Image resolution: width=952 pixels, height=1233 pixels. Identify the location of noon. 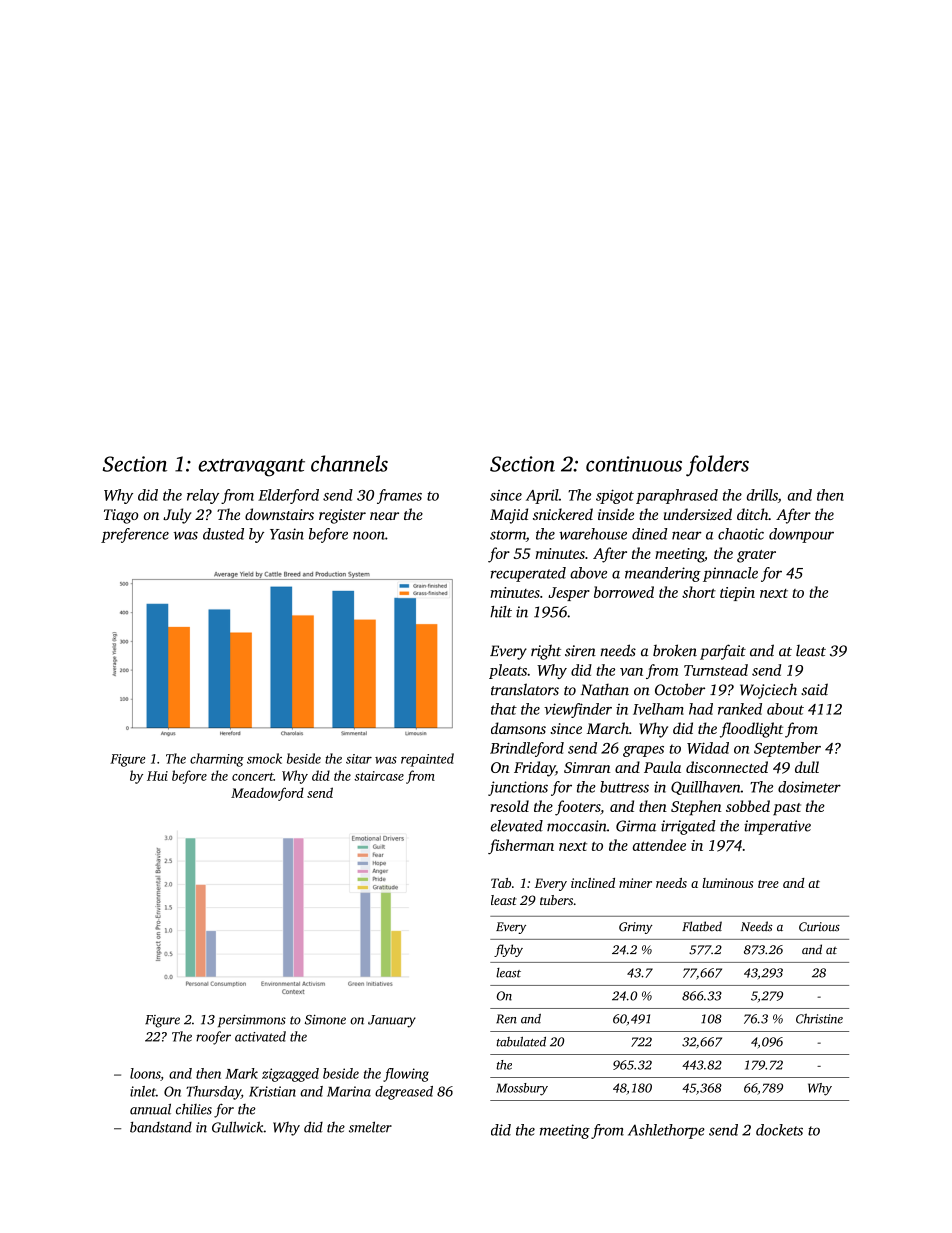
(369, 535).
